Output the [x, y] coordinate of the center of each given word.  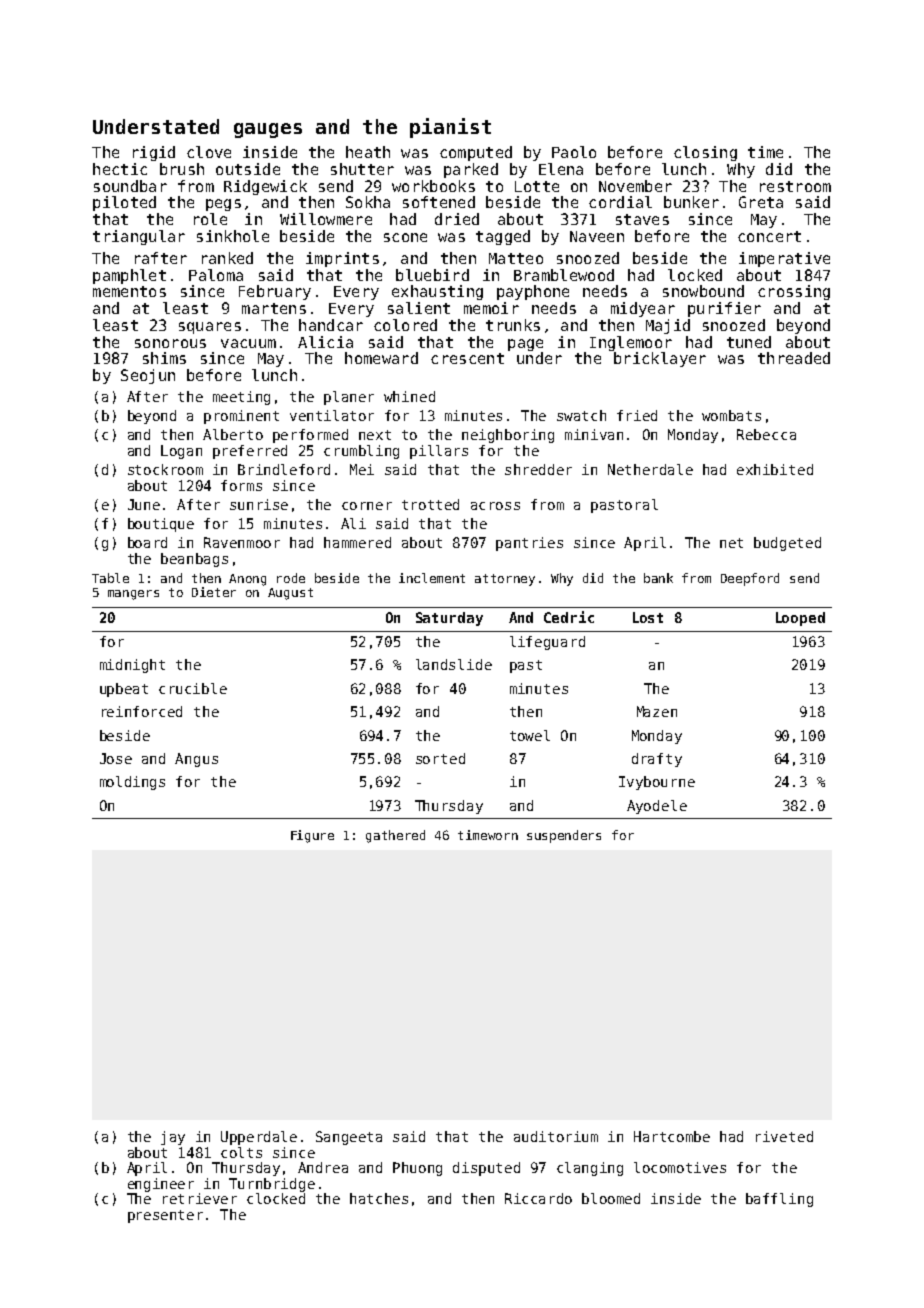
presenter [165, 1216]
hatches [379, 1198]
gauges [268, 130]
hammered [357, 542]
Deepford [750, 579]
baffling [779, 1200]
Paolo [574, 152]
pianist [450, 128]
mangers [133, 595]
